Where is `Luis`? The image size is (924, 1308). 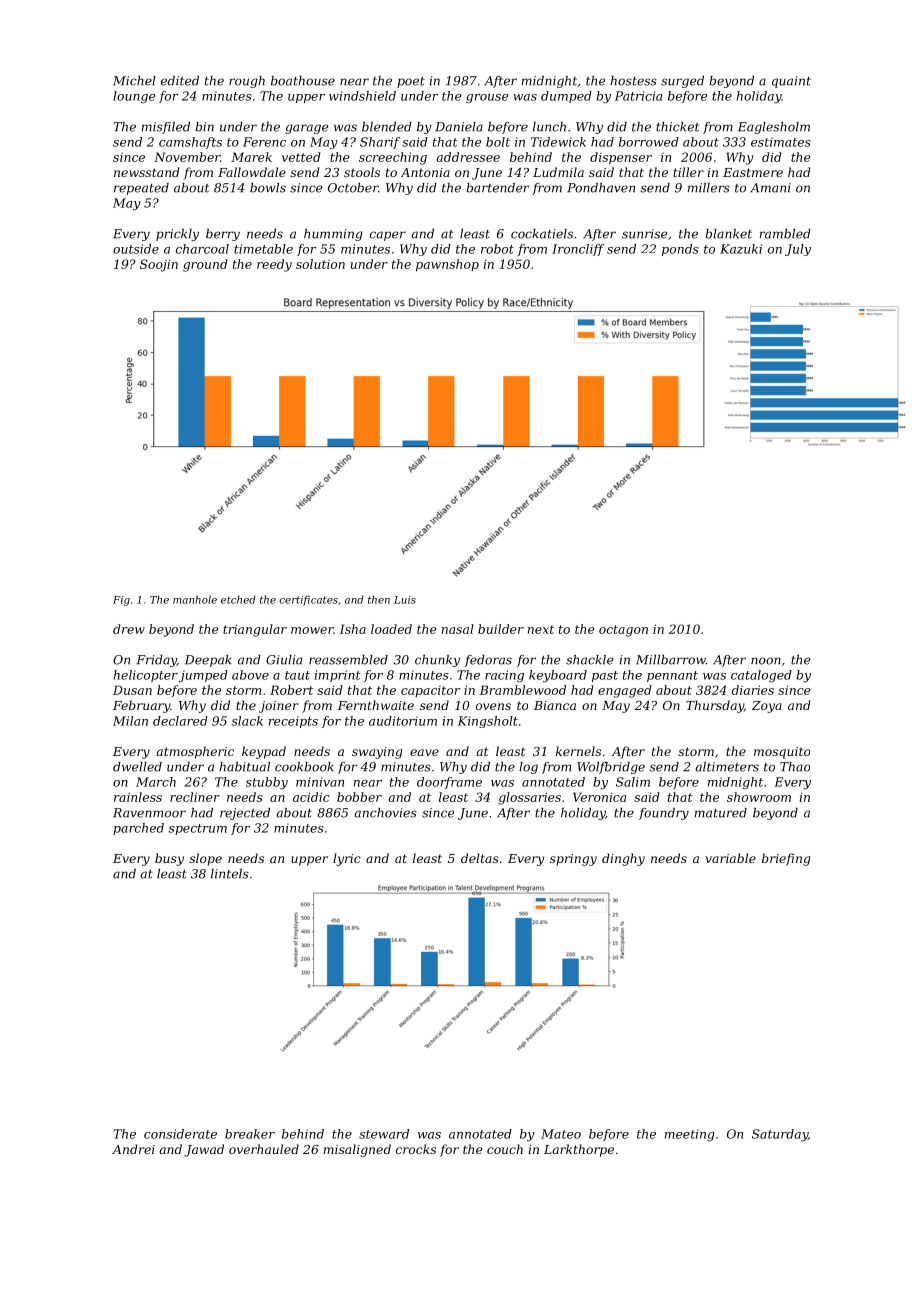 Luis is located at coordinates (405, 600).
